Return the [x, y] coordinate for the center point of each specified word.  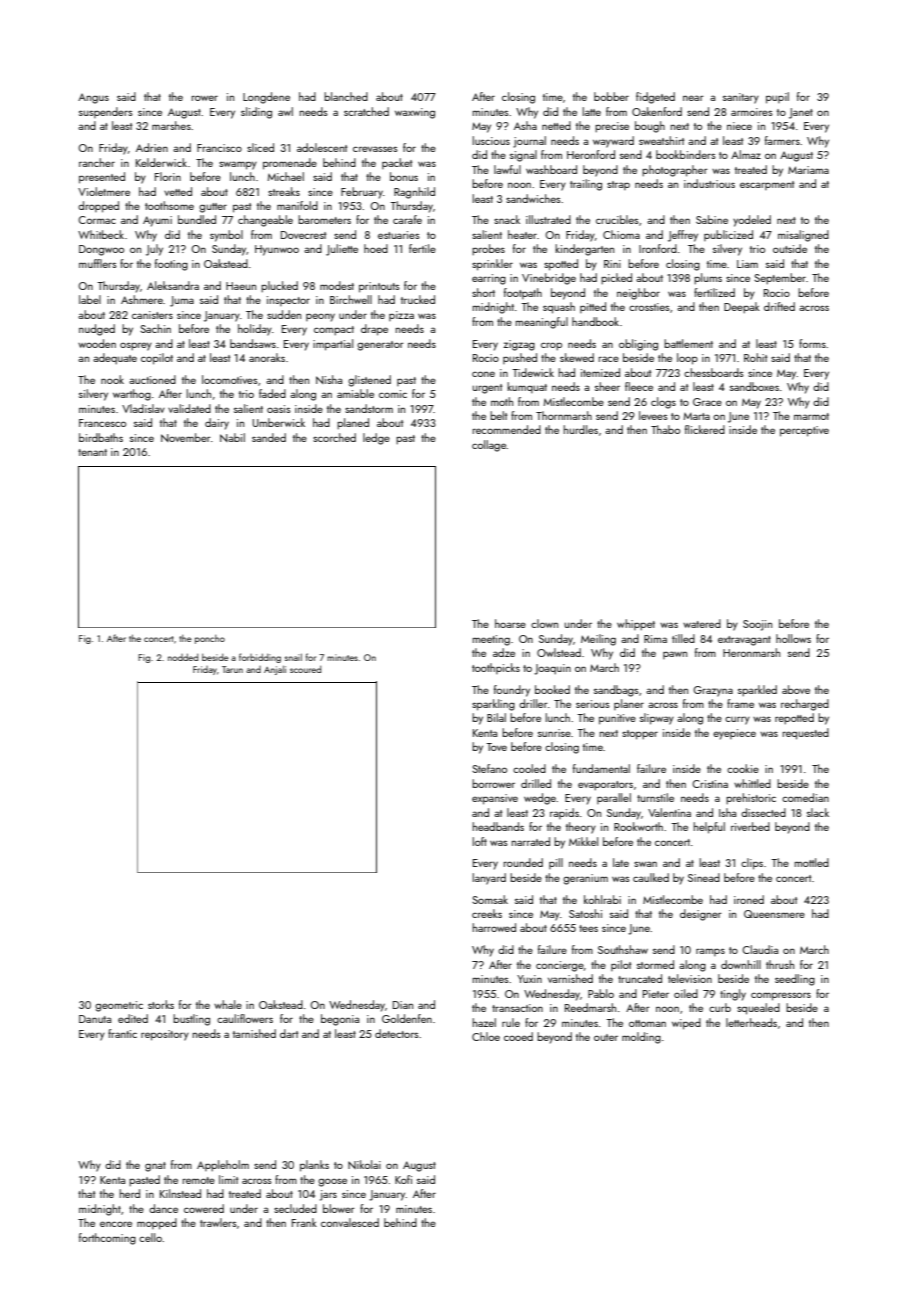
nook [112, 379]
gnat [155, 1167]
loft [479, 841]
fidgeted [655, 98]
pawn [675, 655]
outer [606, 1037]
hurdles [580, 429]
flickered [705, 429]
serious [593, 704]
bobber [611, 96]
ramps [710, 952]
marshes [171, 125]
